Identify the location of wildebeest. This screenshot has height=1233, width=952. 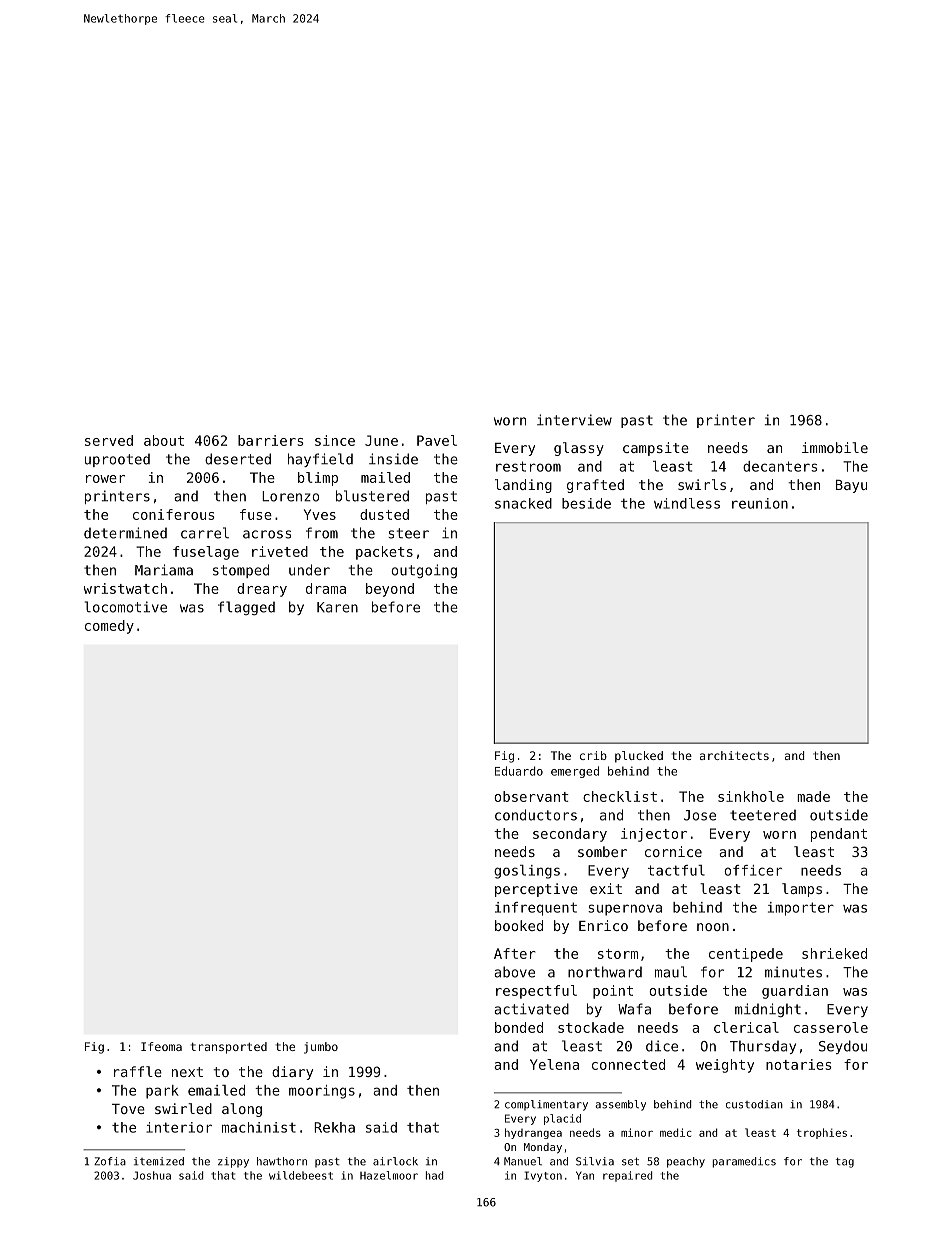
(301, 1175).
